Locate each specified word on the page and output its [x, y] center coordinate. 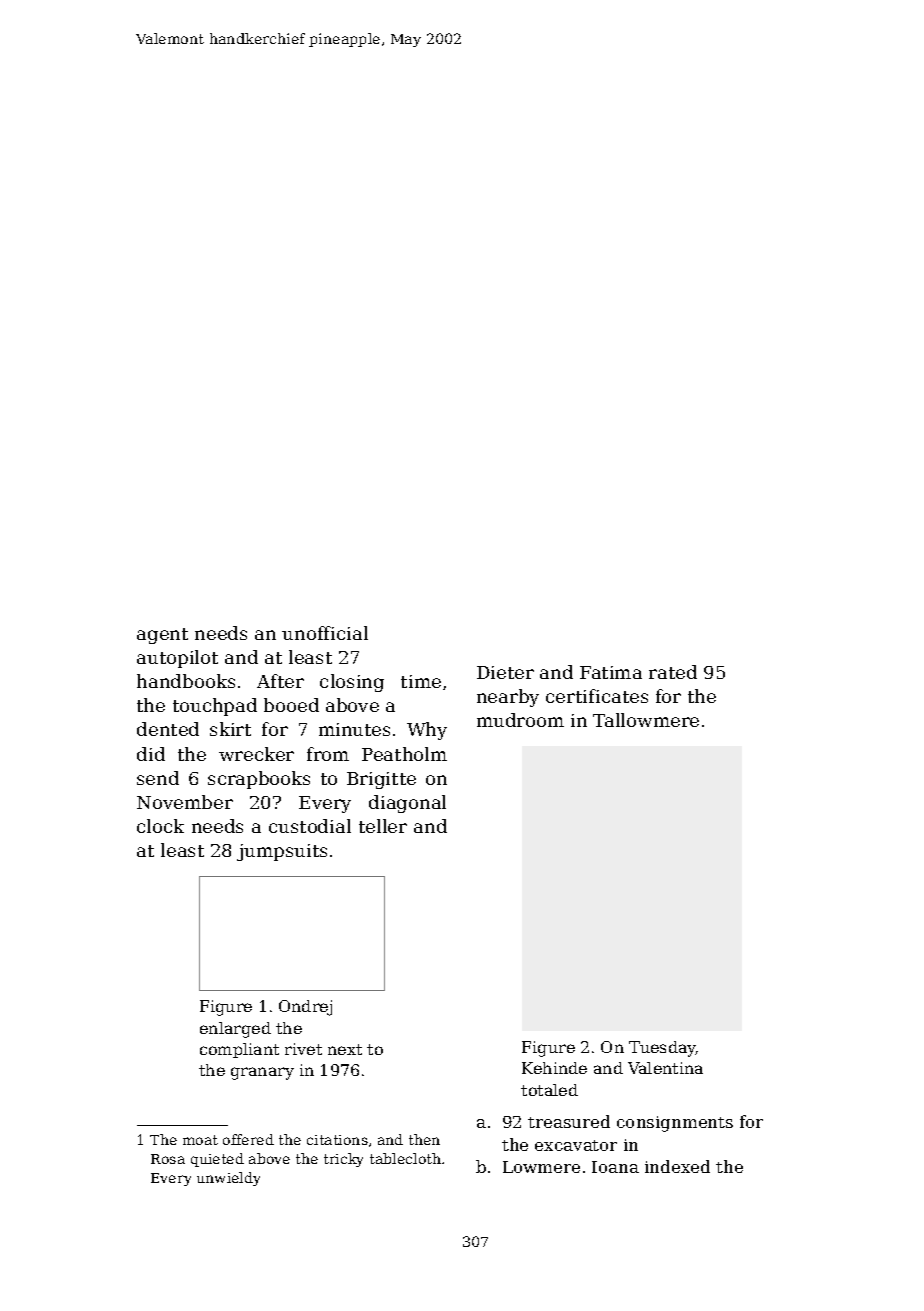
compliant [239, 1050]
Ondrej [305, 1008]
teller [383, 826]
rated [673, 672]
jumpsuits [282, 852]
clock [160, 826]
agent [162, 636]
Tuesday [662, 1049]
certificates [597, 696]
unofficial [325, 633]
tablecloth [405, 1158]
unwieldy [228, 1179]
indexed [677, 1166]
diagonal [407, 804]
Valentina [665, 1068]
